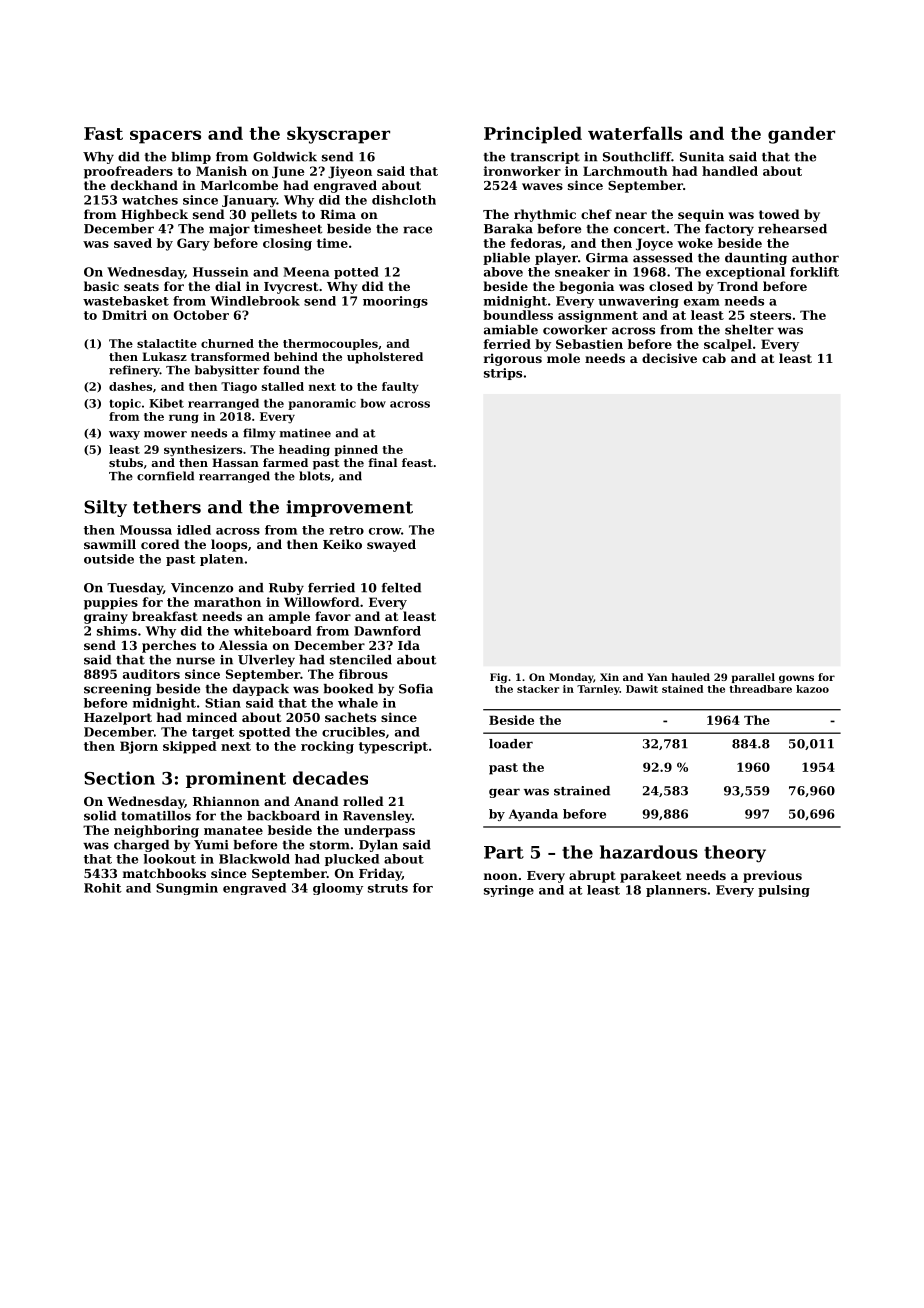 The width and height of the screenshot is (924, 1308). What do you see at coordinates (571, 678) in the screenshot?
I see `Monday` at bounding box center [571, 678].
